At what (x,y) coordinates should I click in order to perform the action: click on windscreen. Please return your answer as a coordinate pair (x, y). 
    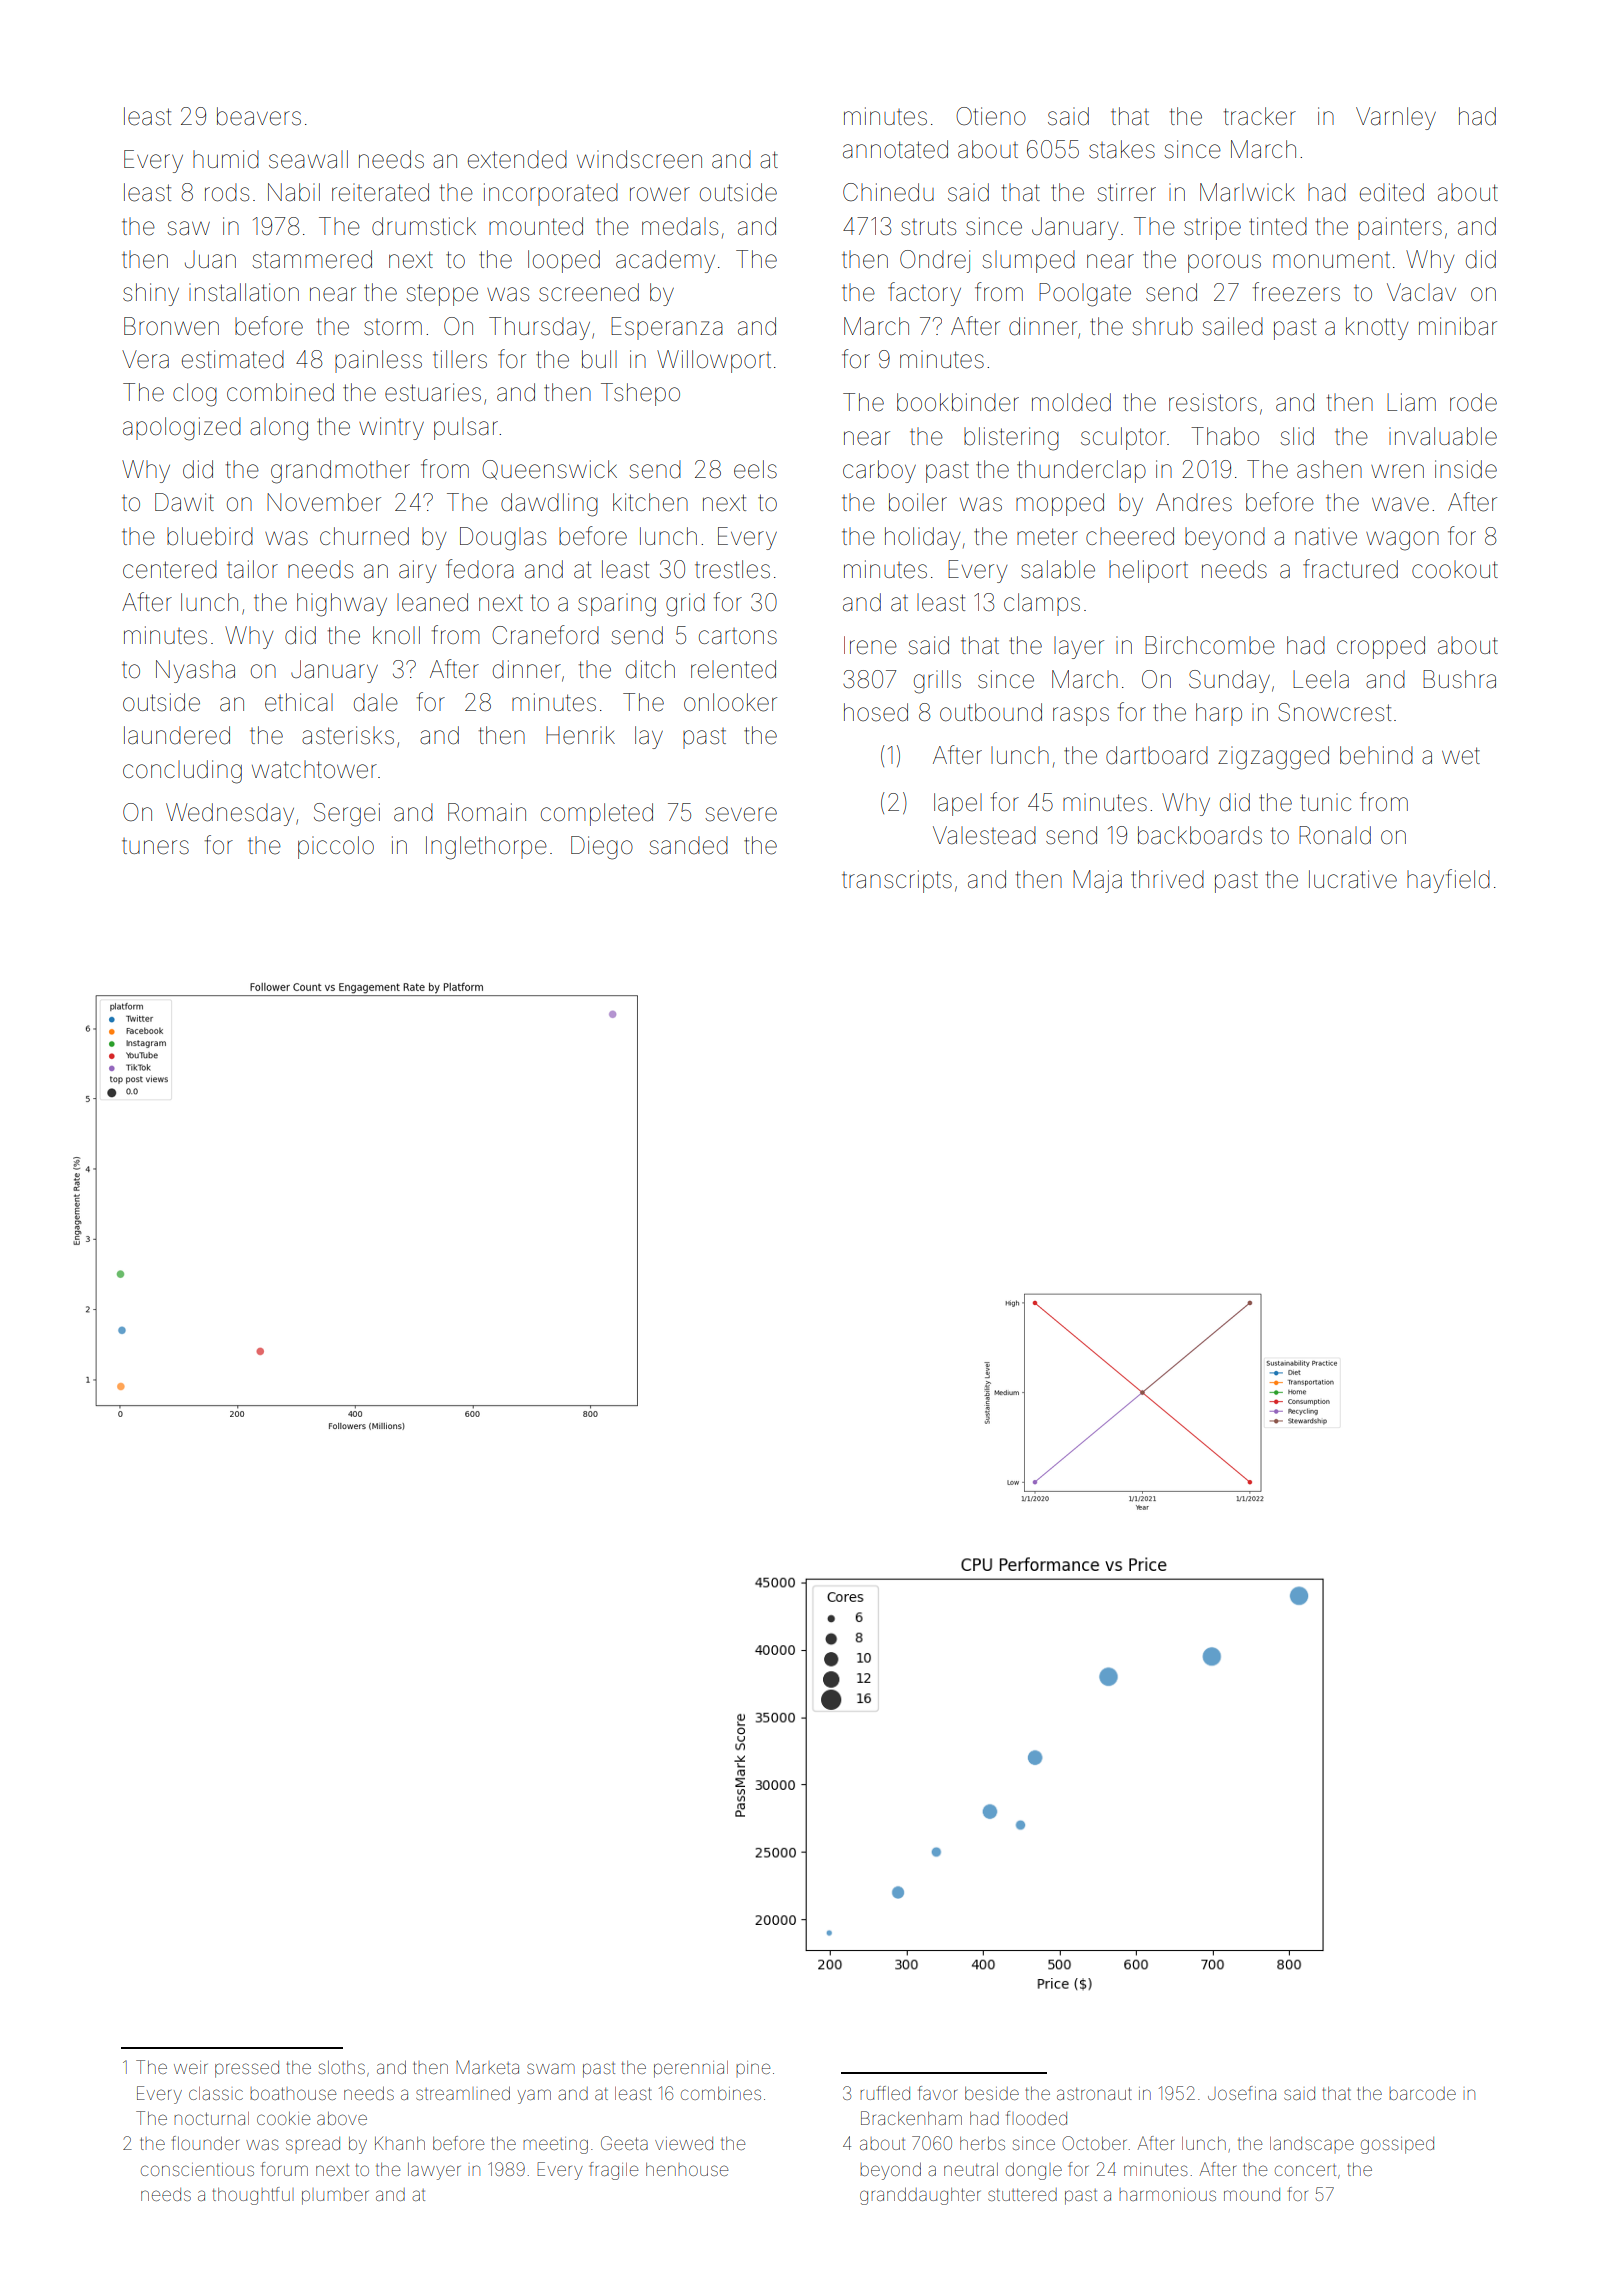
    Looking at the image, I should click on (639, 159).
